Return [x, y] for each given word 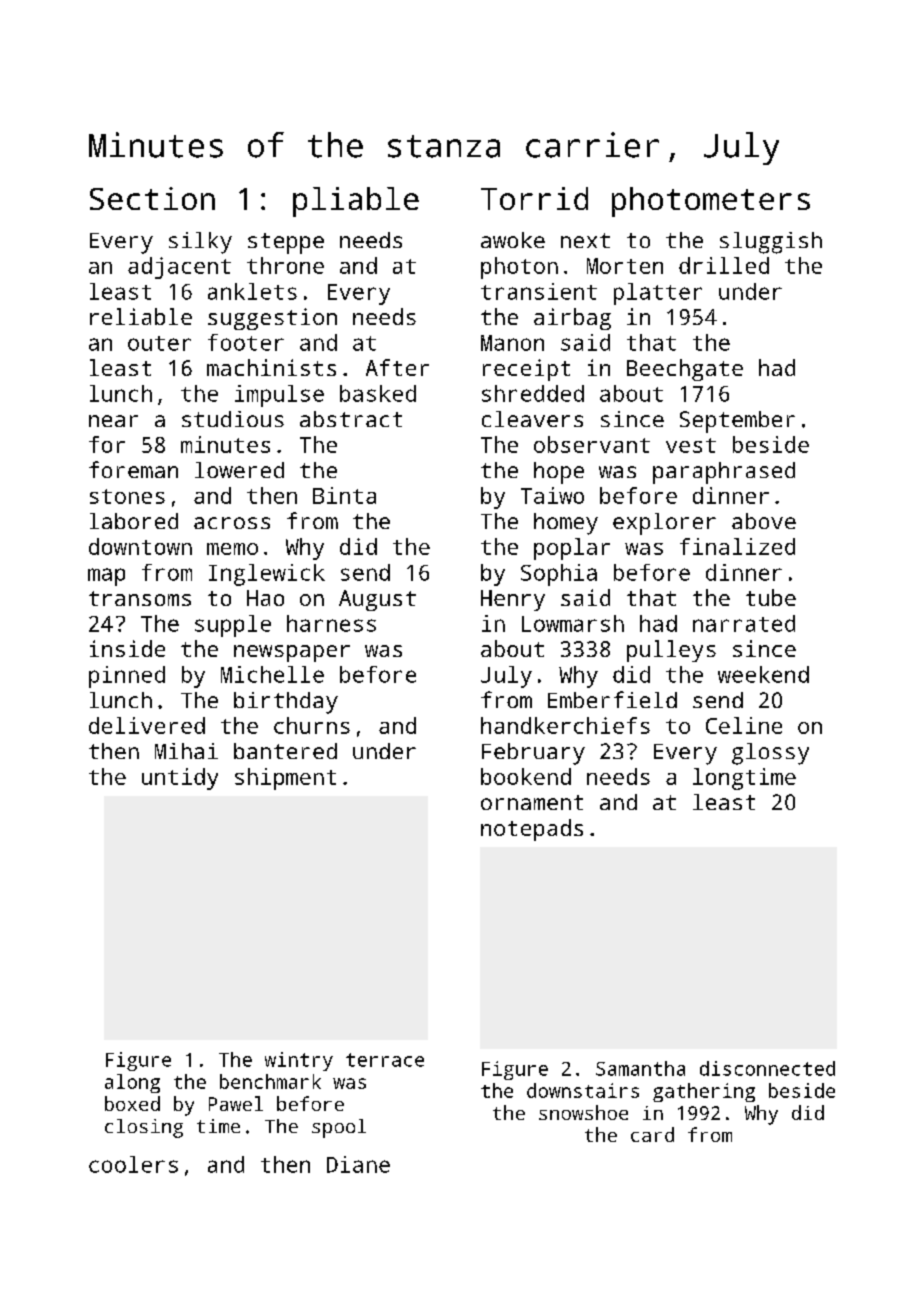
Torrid [534, 198]
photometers [711, 202]
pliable [356, 202]
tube [771, 597]
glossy [770, 754]
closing [144, 1128]
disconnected [767, 1068]
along [132, 1083]
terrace [385, 1060]
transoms [140, 598]
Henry [513, 600]
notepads [532, 830]
